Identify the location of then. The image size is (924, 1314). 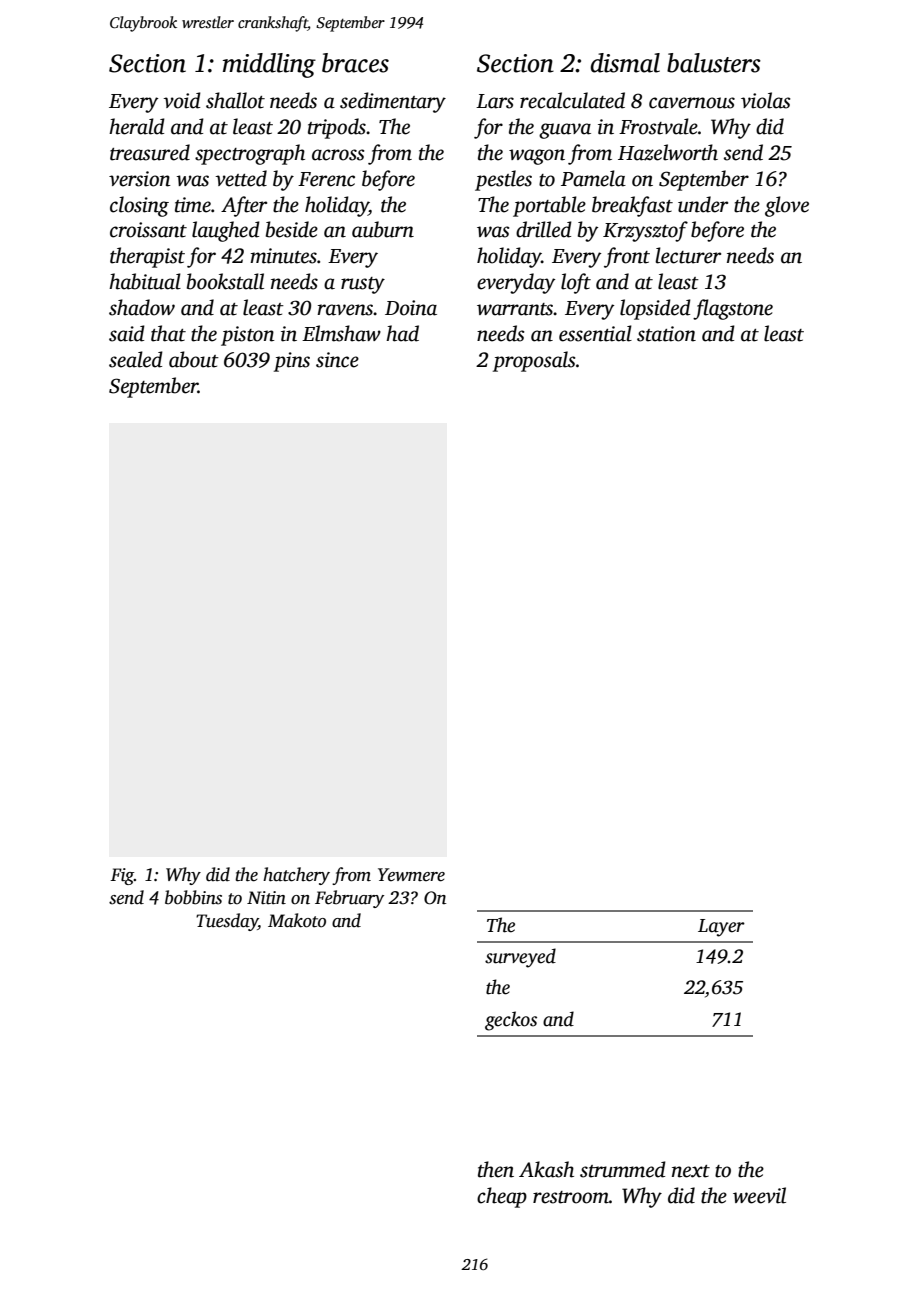
(496, 1169).
